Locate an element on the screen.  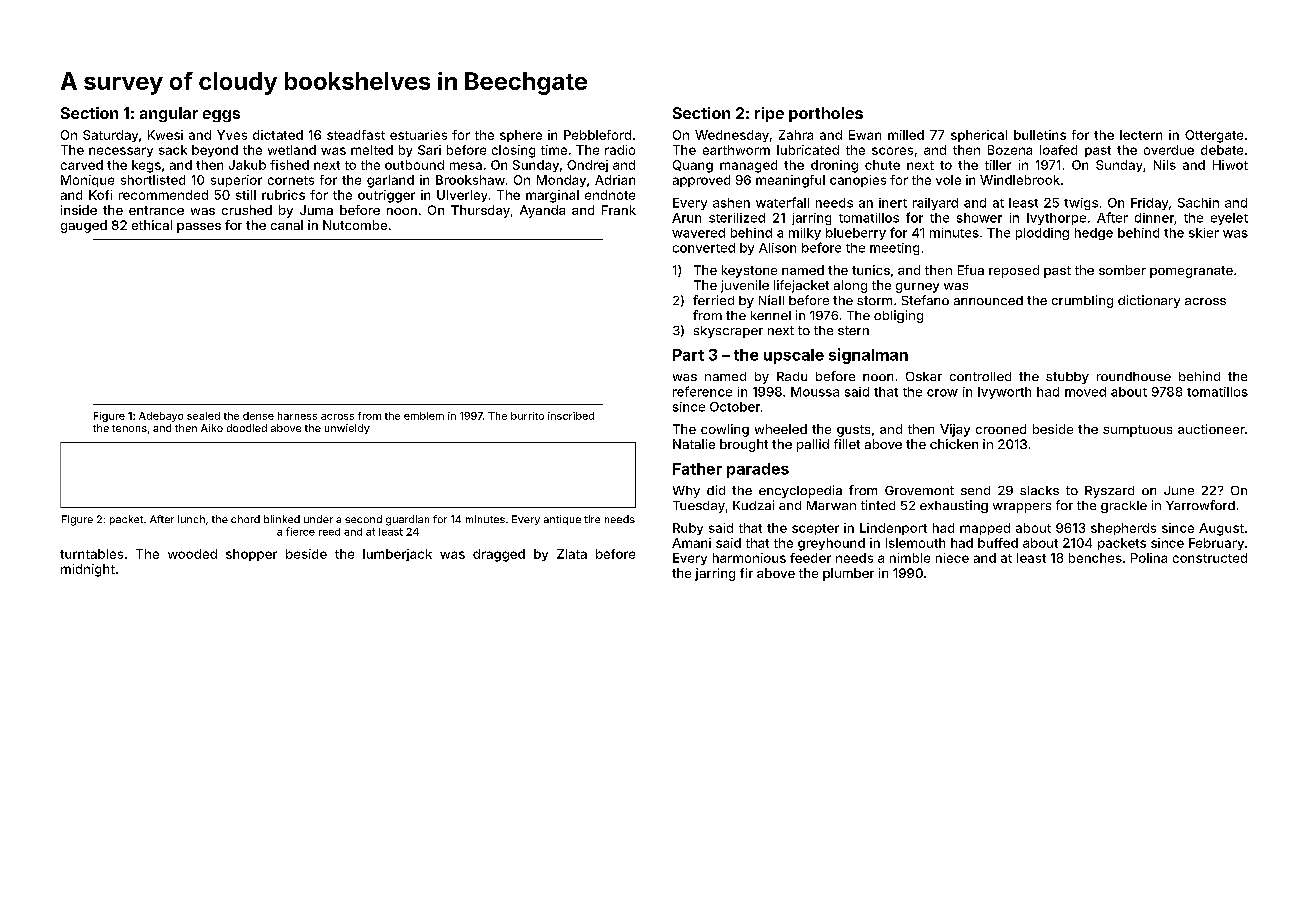
Pebbleford is located at coordinates (597, 135).
